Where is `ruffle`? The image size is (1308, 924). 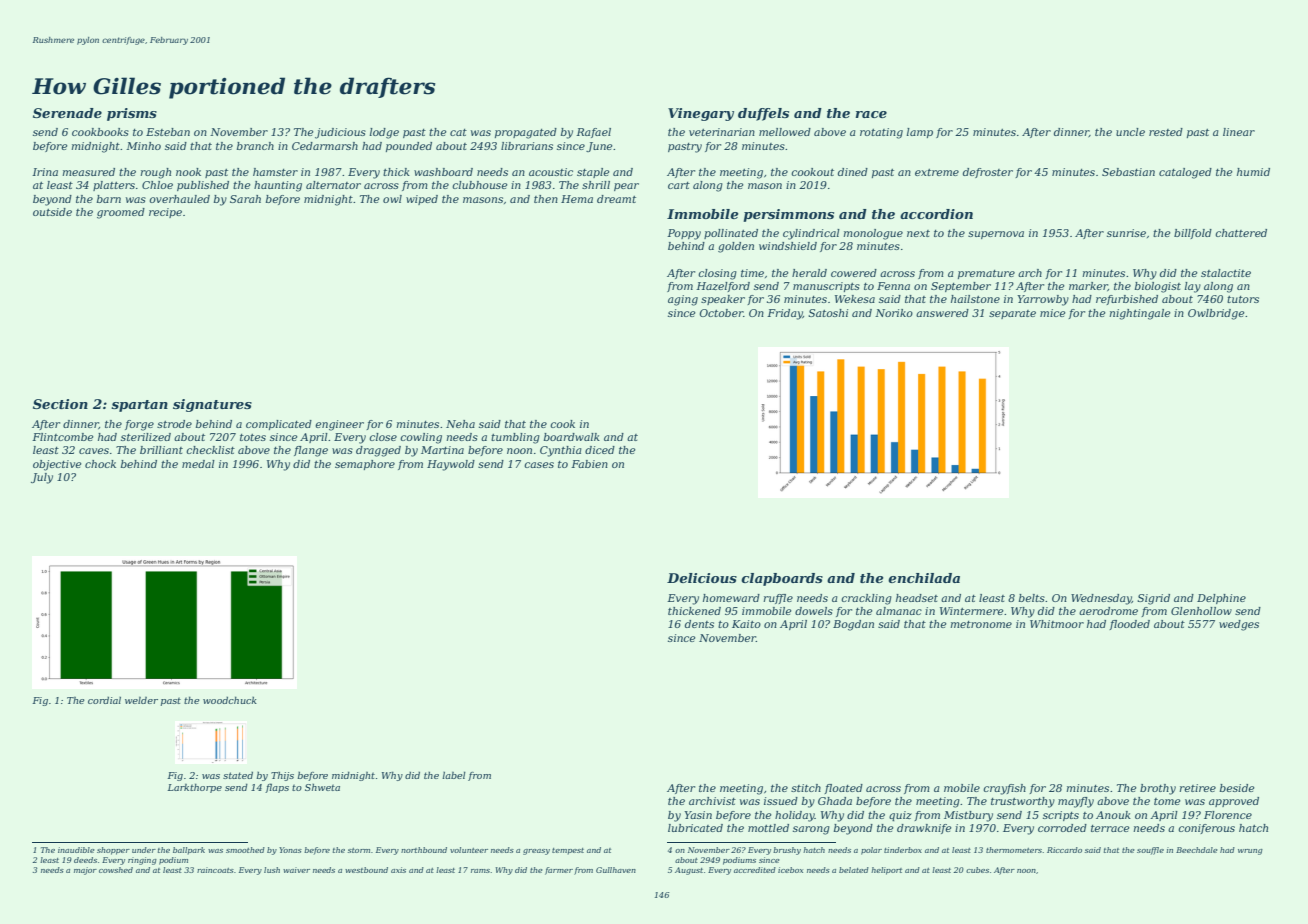 ruffle is located at coordinates (778, 599).
